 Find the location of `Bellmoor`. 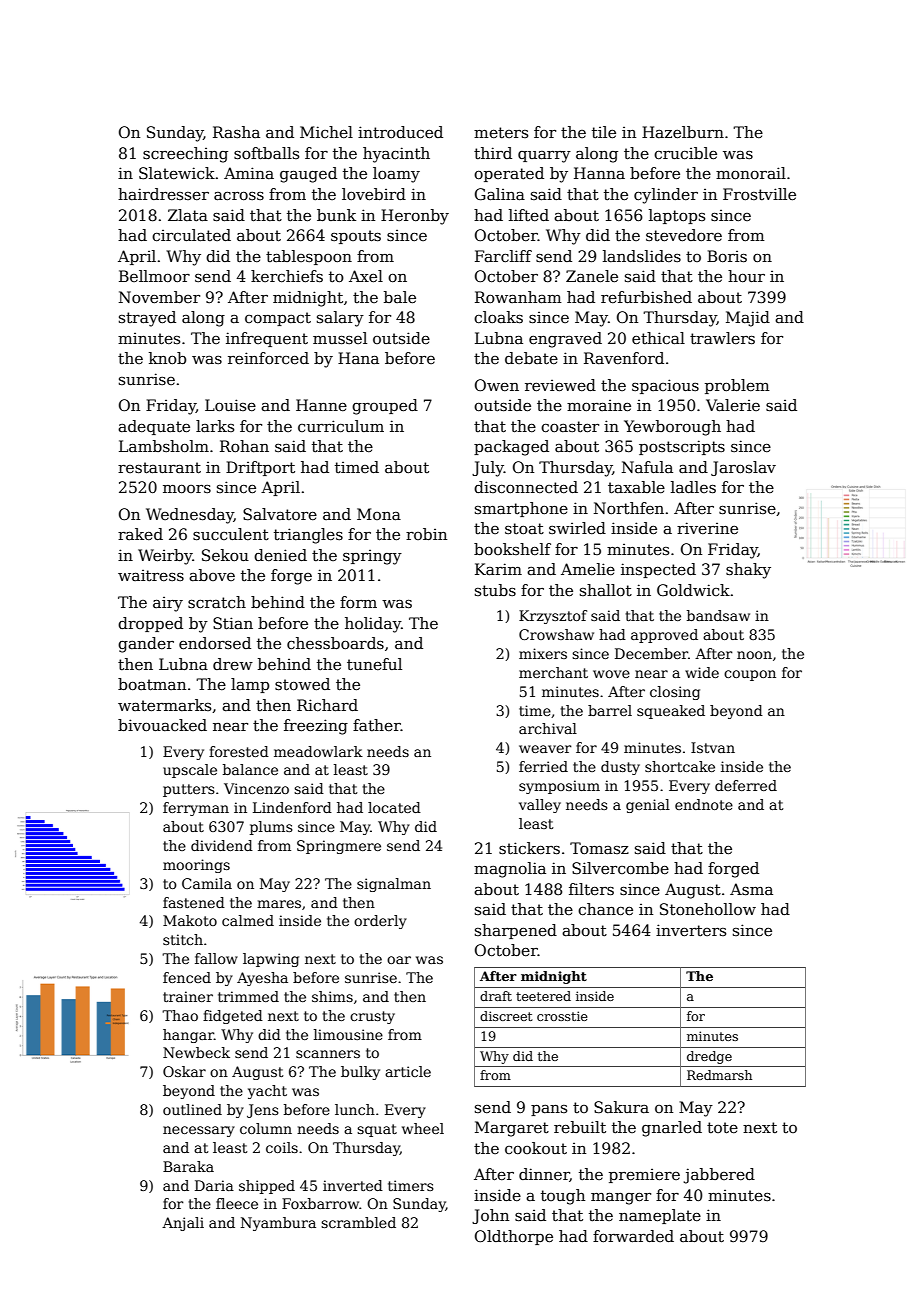

Bellmoor is located at coordinates (154, 276).
